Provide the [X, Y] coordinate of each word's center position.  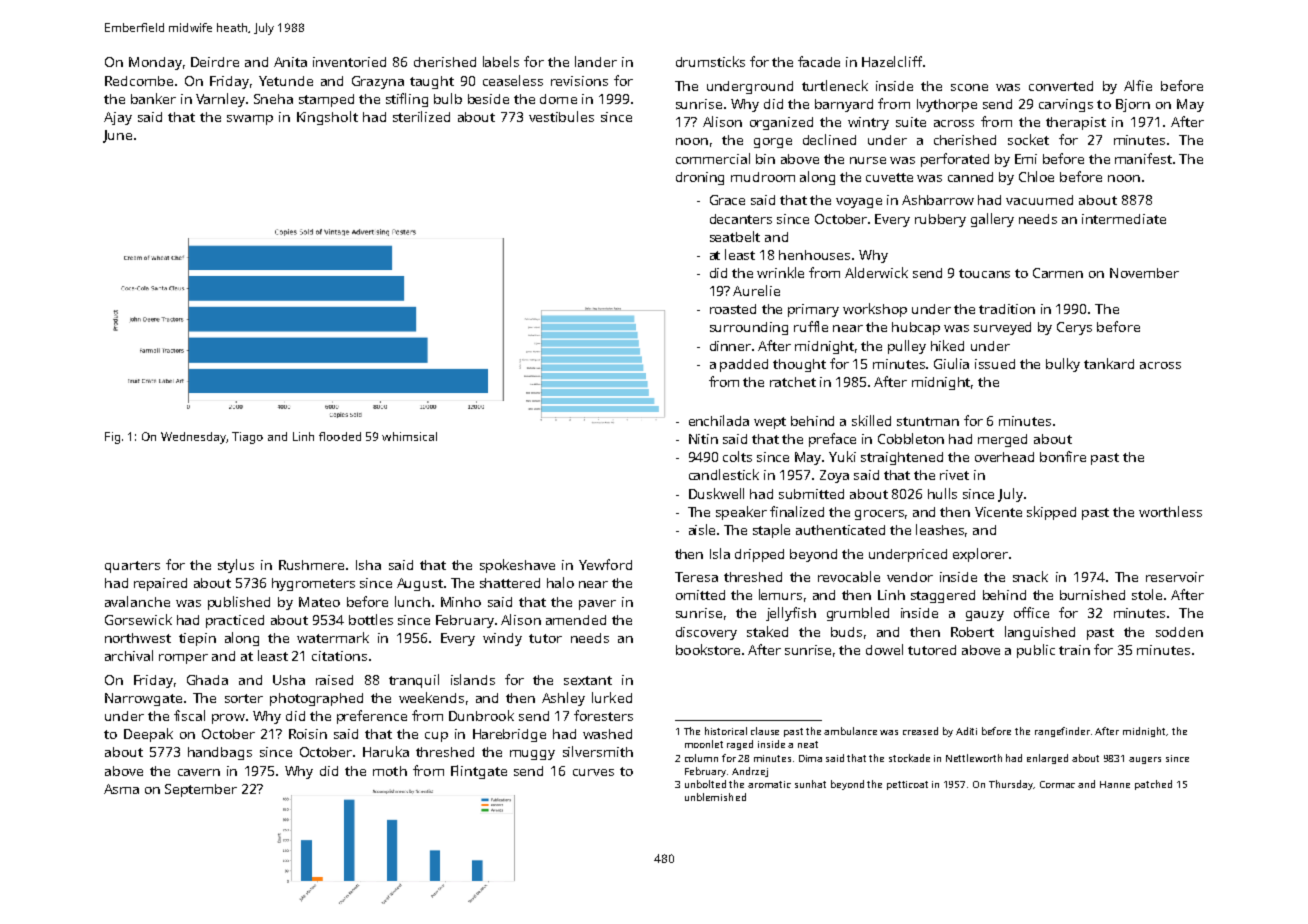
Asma [121, 789]
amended [576, 620]
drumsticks [710, 61]
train [1074, 650]
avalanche [137, 601]
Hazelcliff [892, 61]
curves [593, 772]
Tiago [247, 438]
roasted [733, 309]
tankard [1109, 363]
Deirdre [215, 62]
